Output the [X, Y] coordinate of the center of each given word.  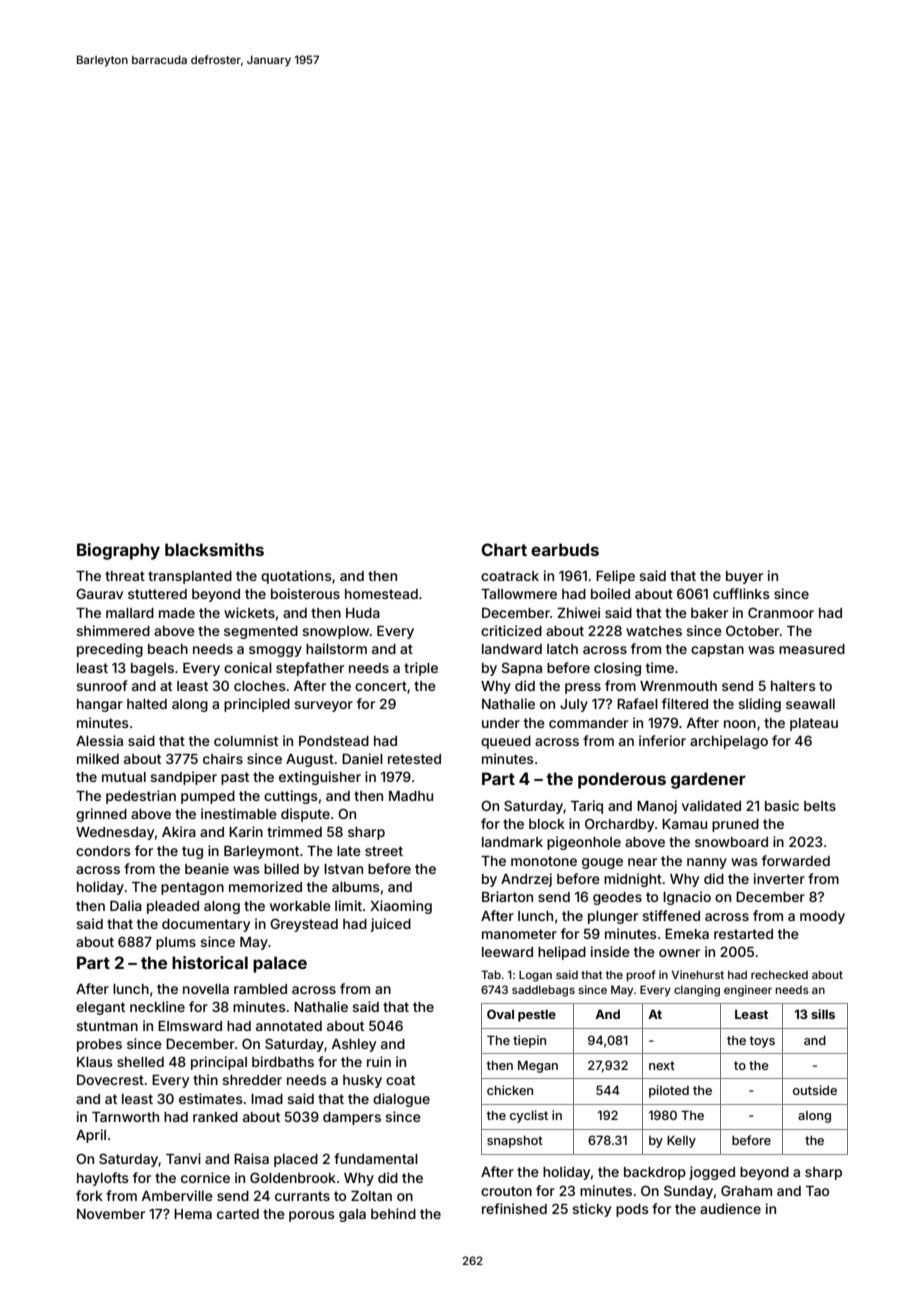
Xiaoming [401, 907]
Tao [817, 1191]
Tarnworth [125, 1117]
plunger [613, 917]
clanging [697, 991]
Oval [500, 1014]
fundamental [376, 1158]
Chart [504, 549]
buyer [744, 577]
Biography [118, 551]
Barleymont [261, 852]
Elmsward [190, 1026]
